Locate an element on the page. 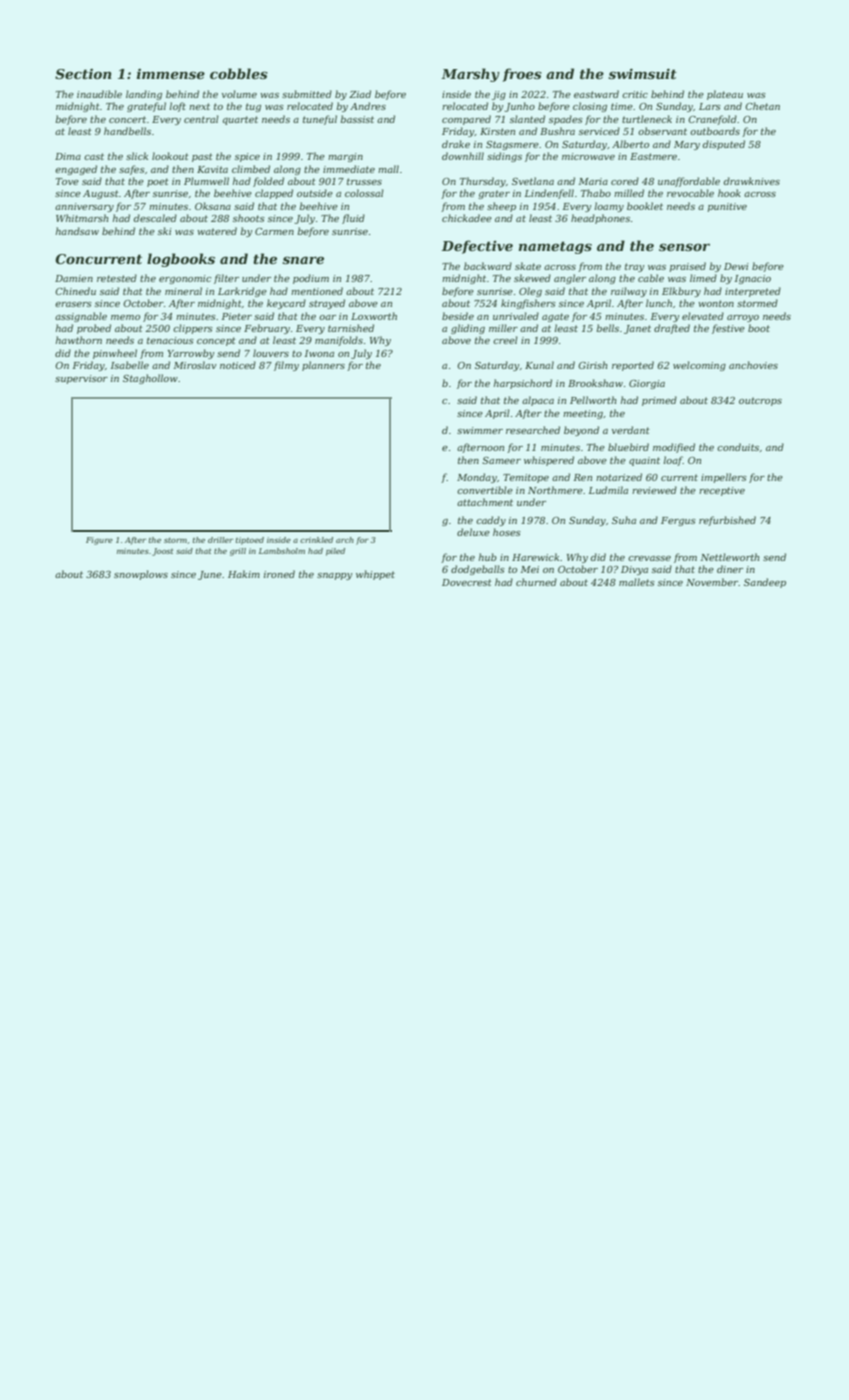 Image resolution: width=849 pixels, height=1400 pixels. sensor is located at coordinates (684, 247).
